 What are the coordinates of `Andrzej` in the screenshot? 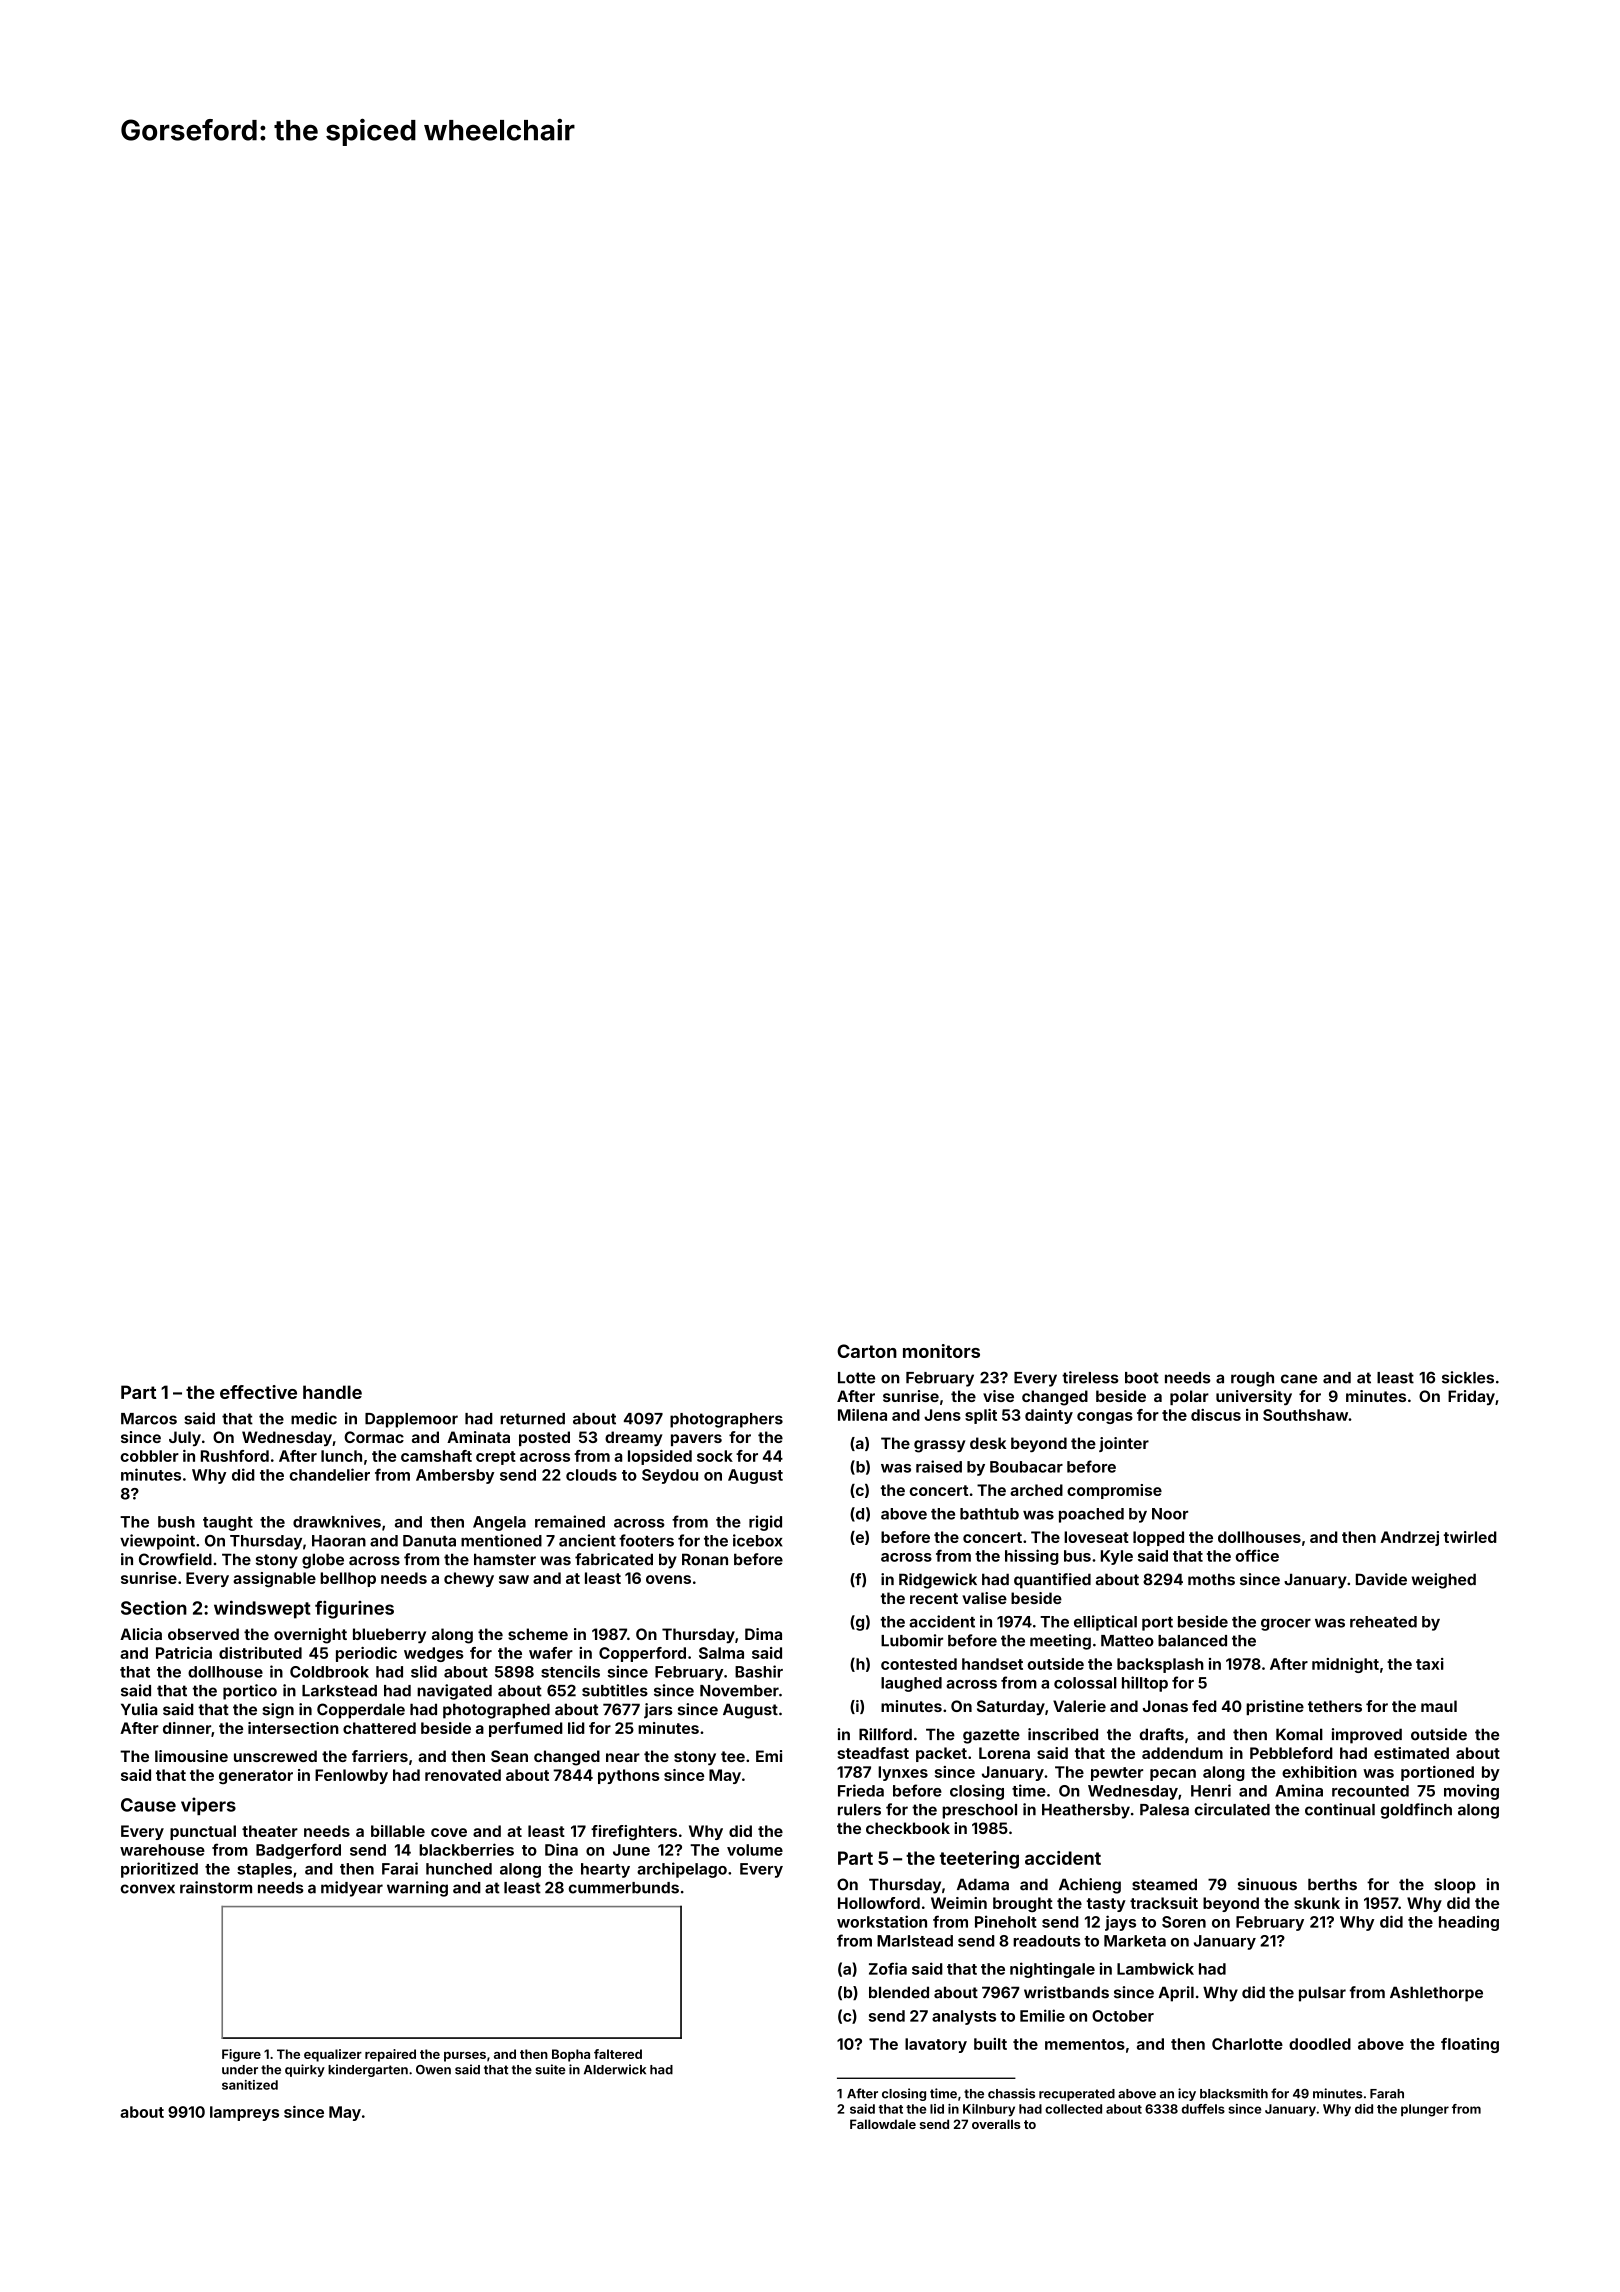 It's located at (1409, 1538).
